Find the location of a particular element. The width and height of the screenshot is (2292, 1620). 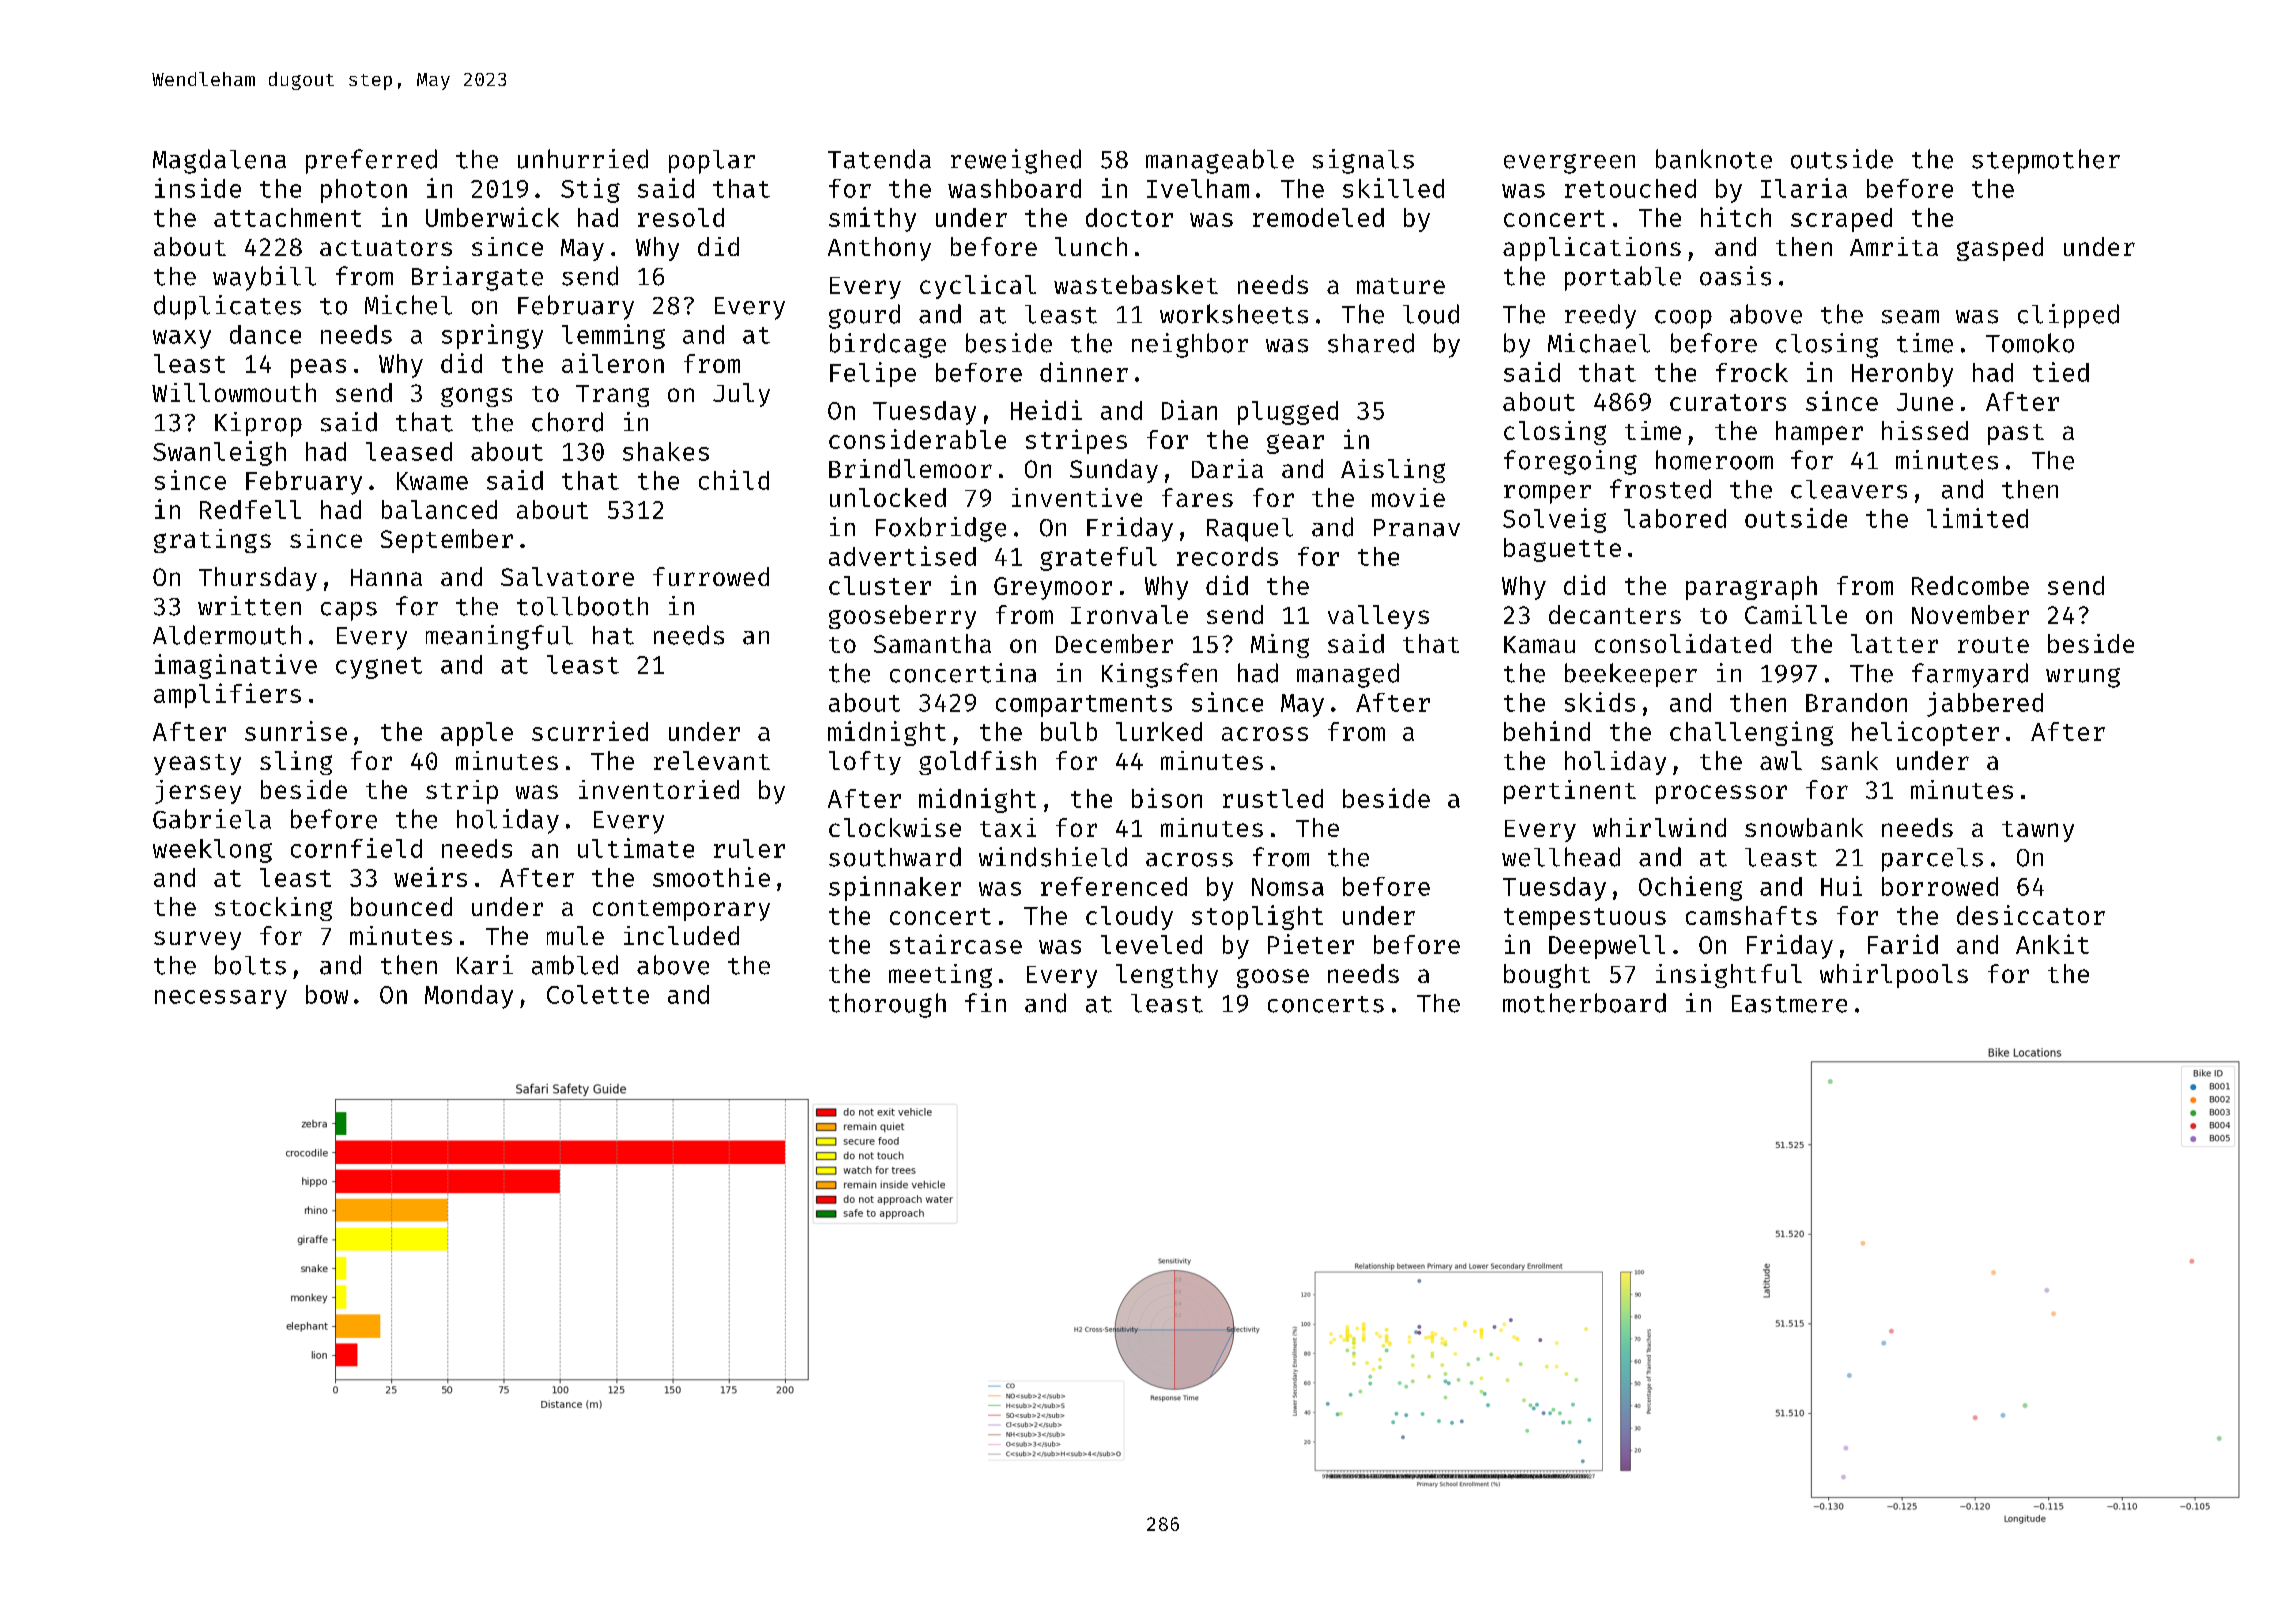

wellhead is located at coordinates (1561, 857).
